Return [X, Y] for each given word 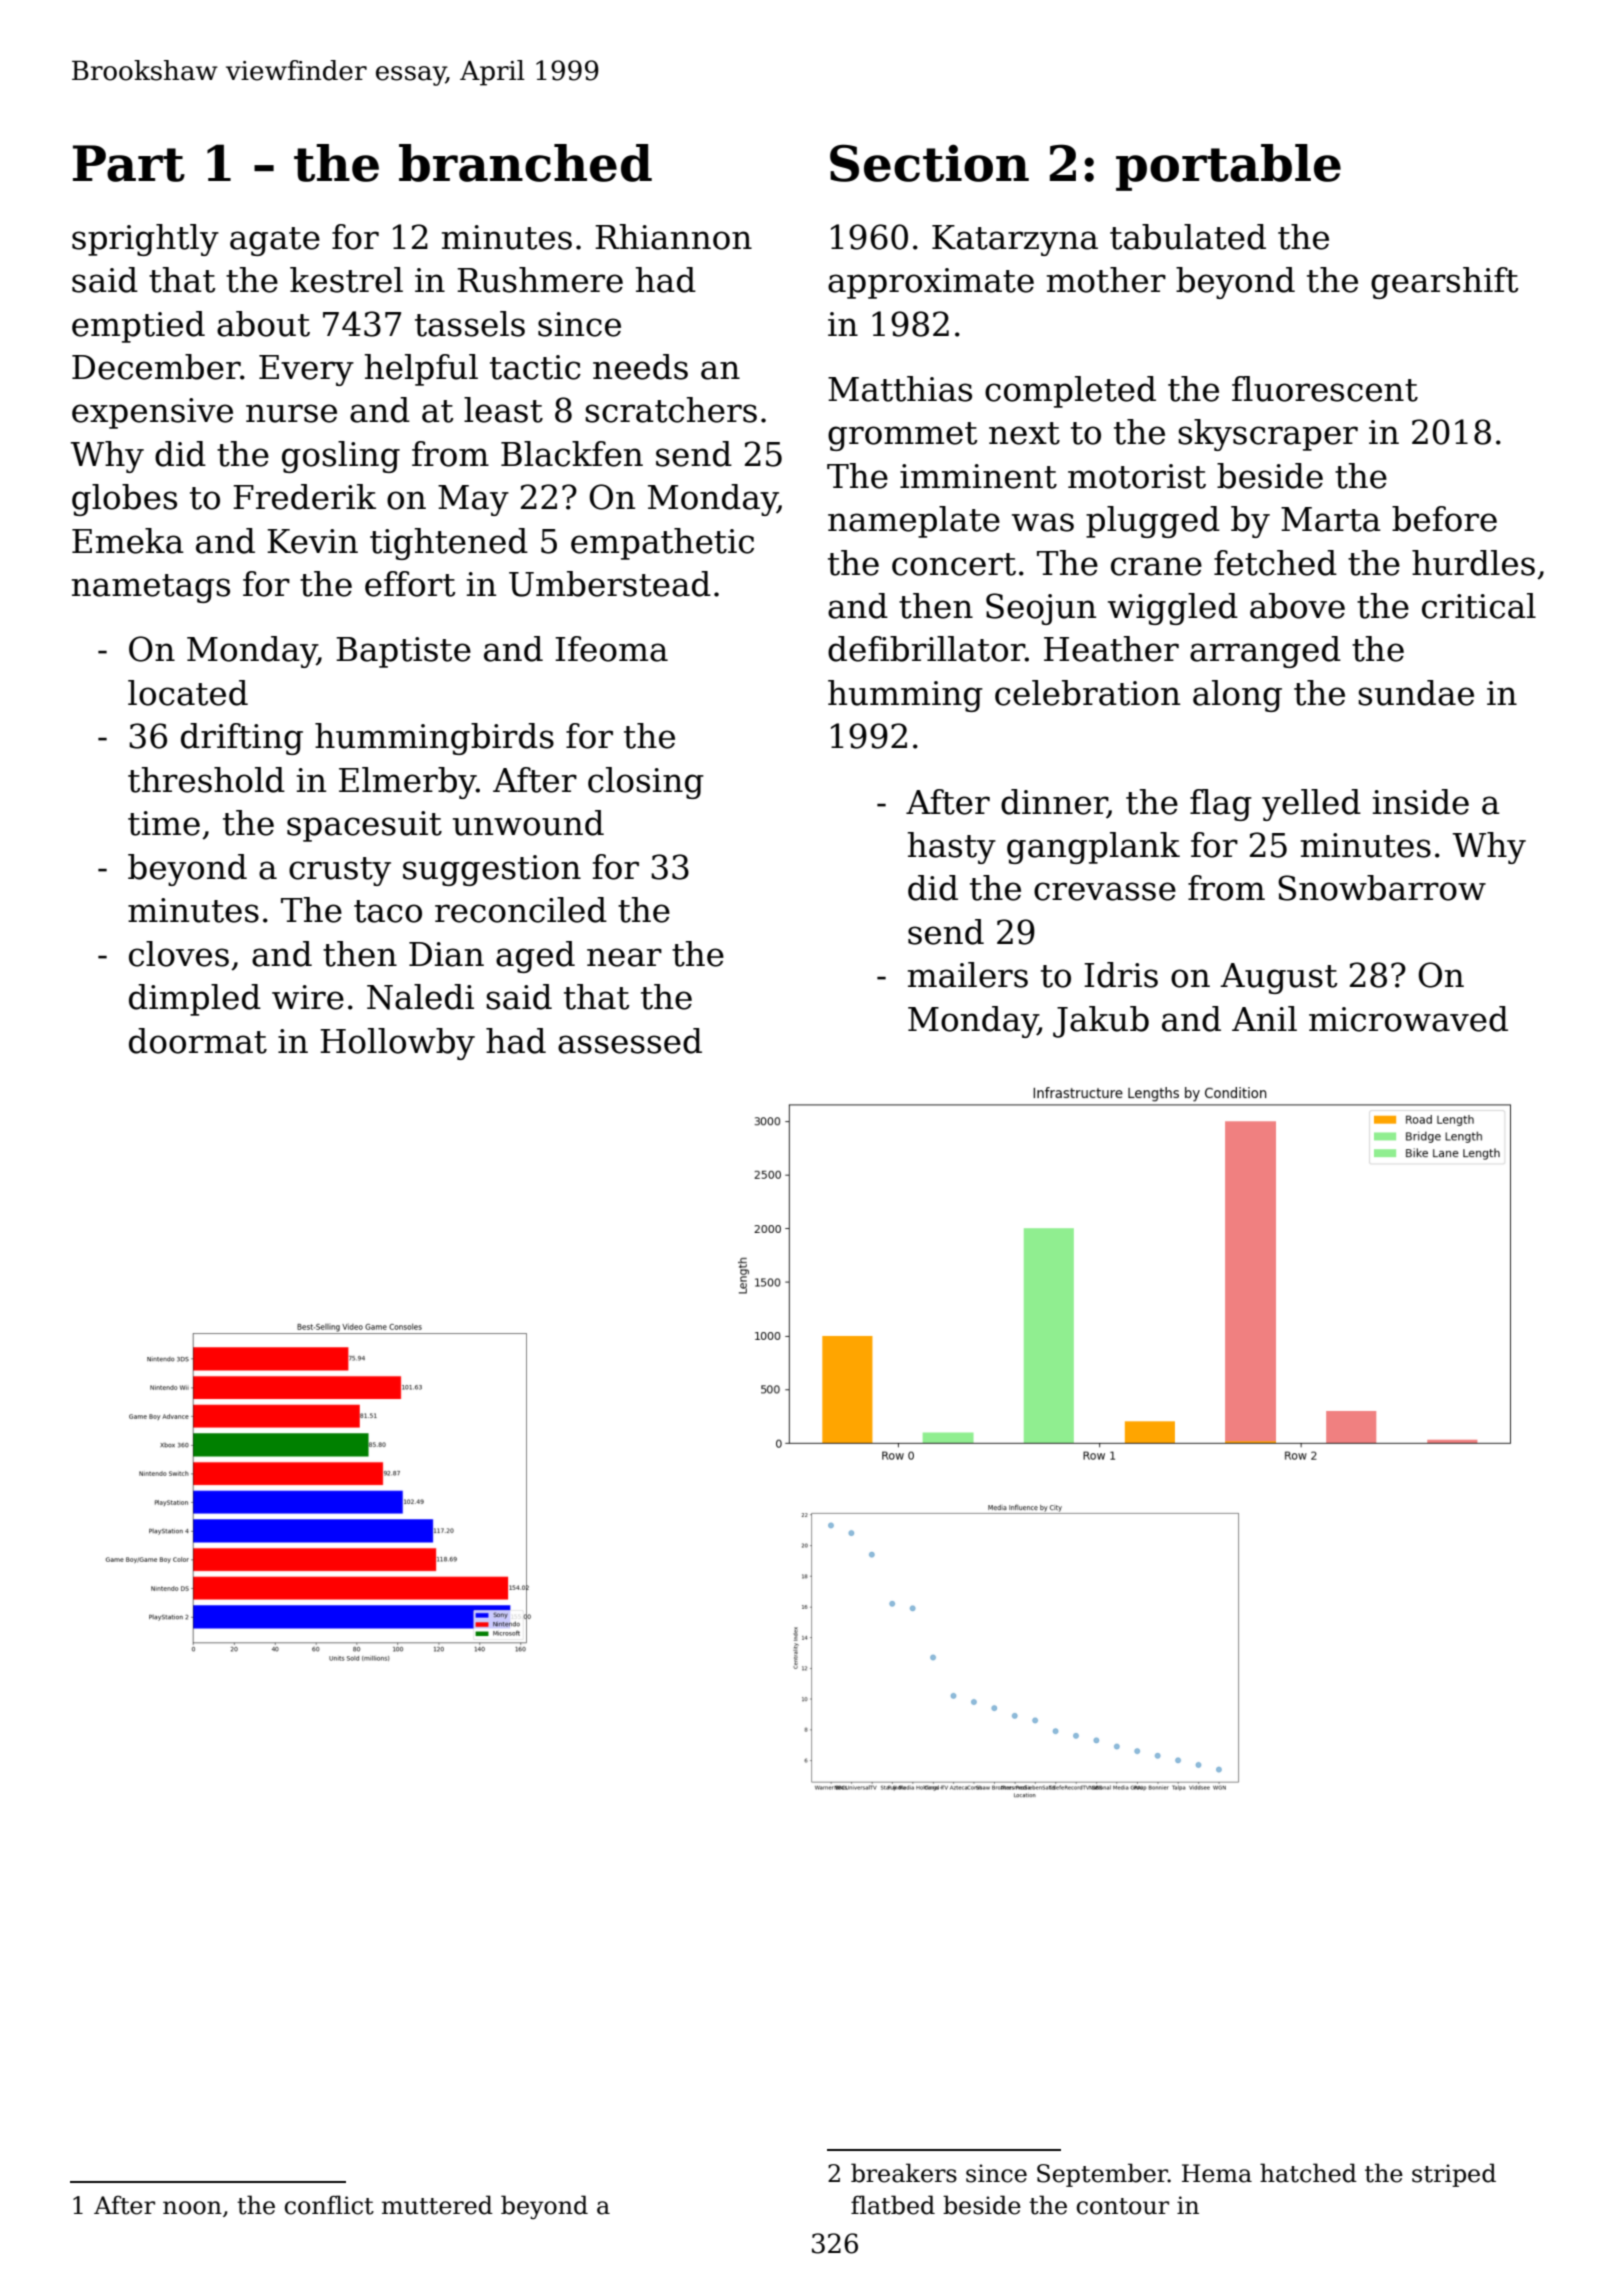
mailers [968, 975]
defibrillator [926, 649]
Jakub [1101, 1022]
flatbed [893, 2205]
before [1444, 519]
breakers [904, 2173]
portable [1228, 167]
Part [129, 163]
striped [1454, 2175]
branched [525, 163]
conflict [329, 2205]
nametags [151, 588]
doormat [198, 1041]
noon [192, 2208]
